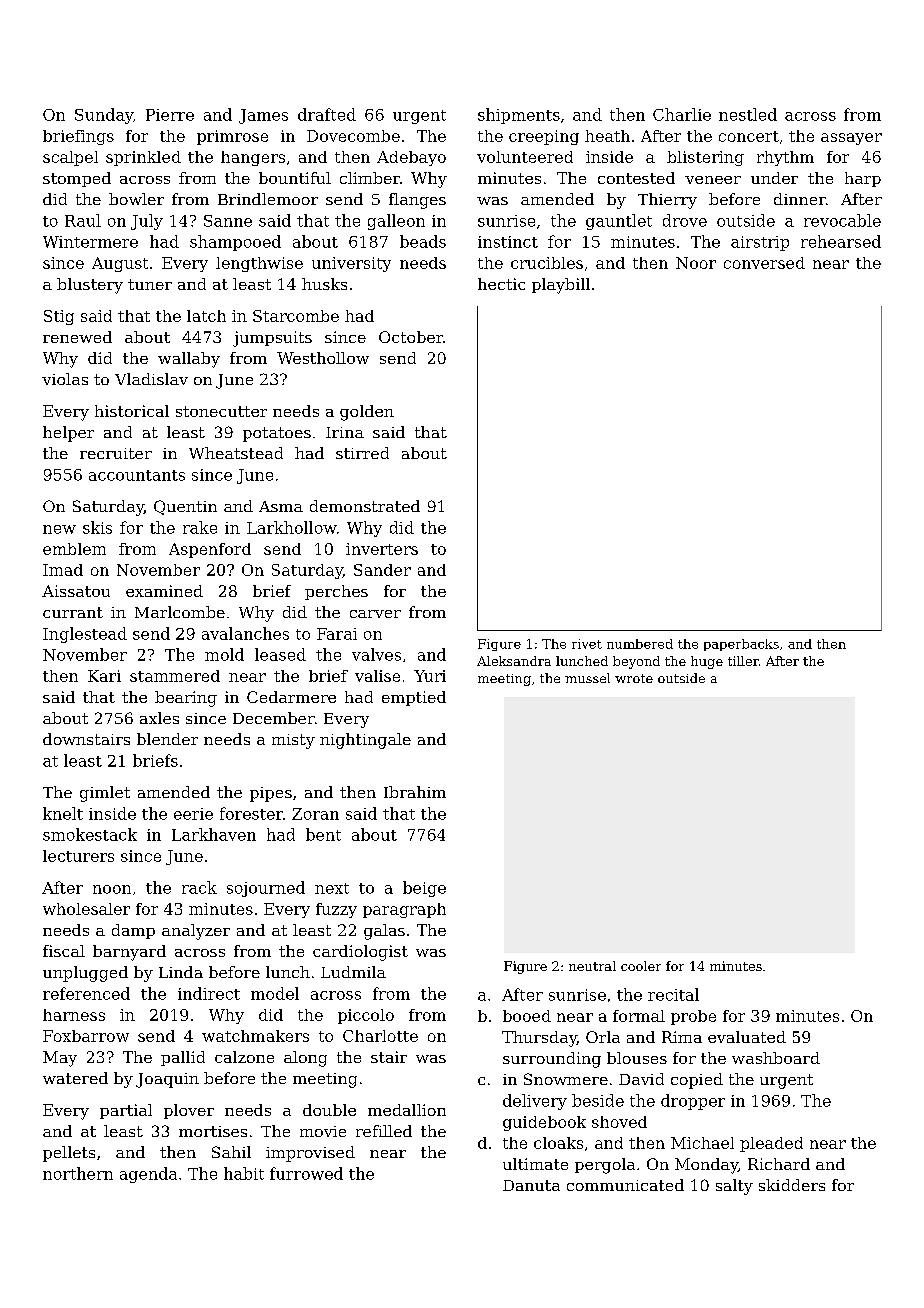  What do you see at coordinates (306, 1173) in the screenshot?
I see `furrowed` at bounding box center [306, 1173].
